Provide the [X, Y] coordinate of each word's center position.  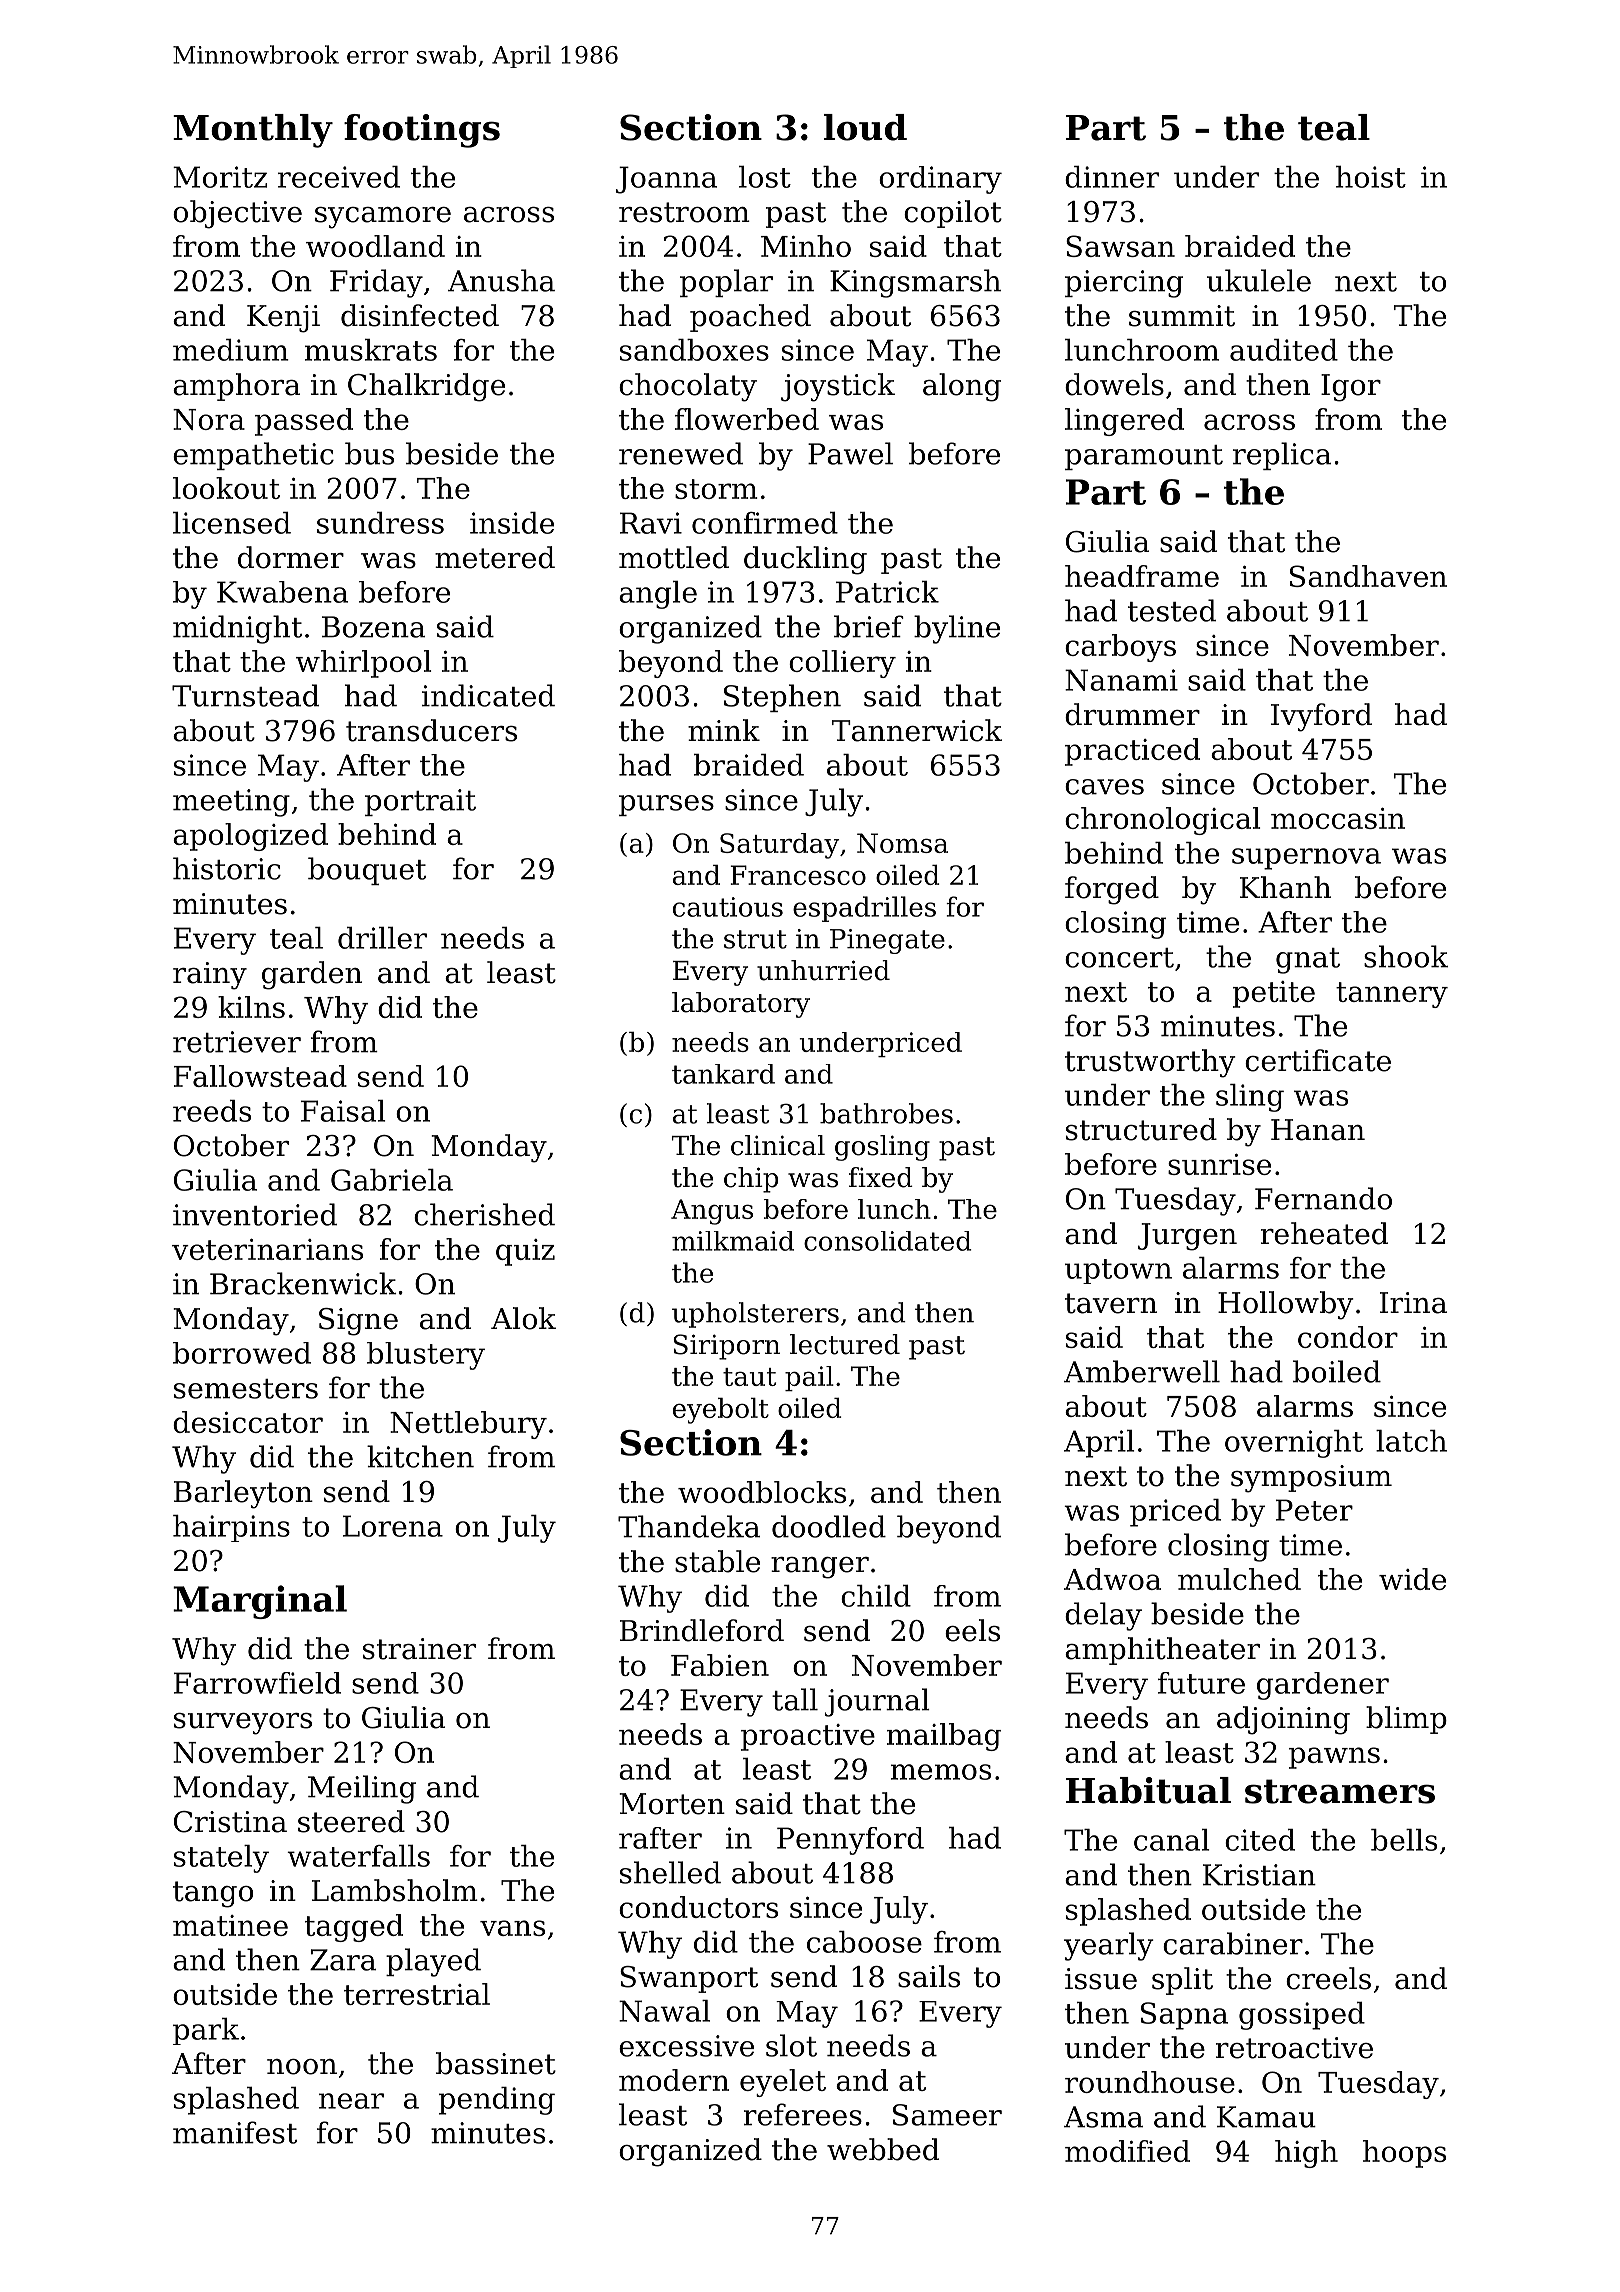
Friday [376, 283]
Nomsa [902, 843]
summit [1182, 316]
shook [1406, 956]
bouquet [367, 871]
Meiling [362, 1789]
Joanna [666, 180]
